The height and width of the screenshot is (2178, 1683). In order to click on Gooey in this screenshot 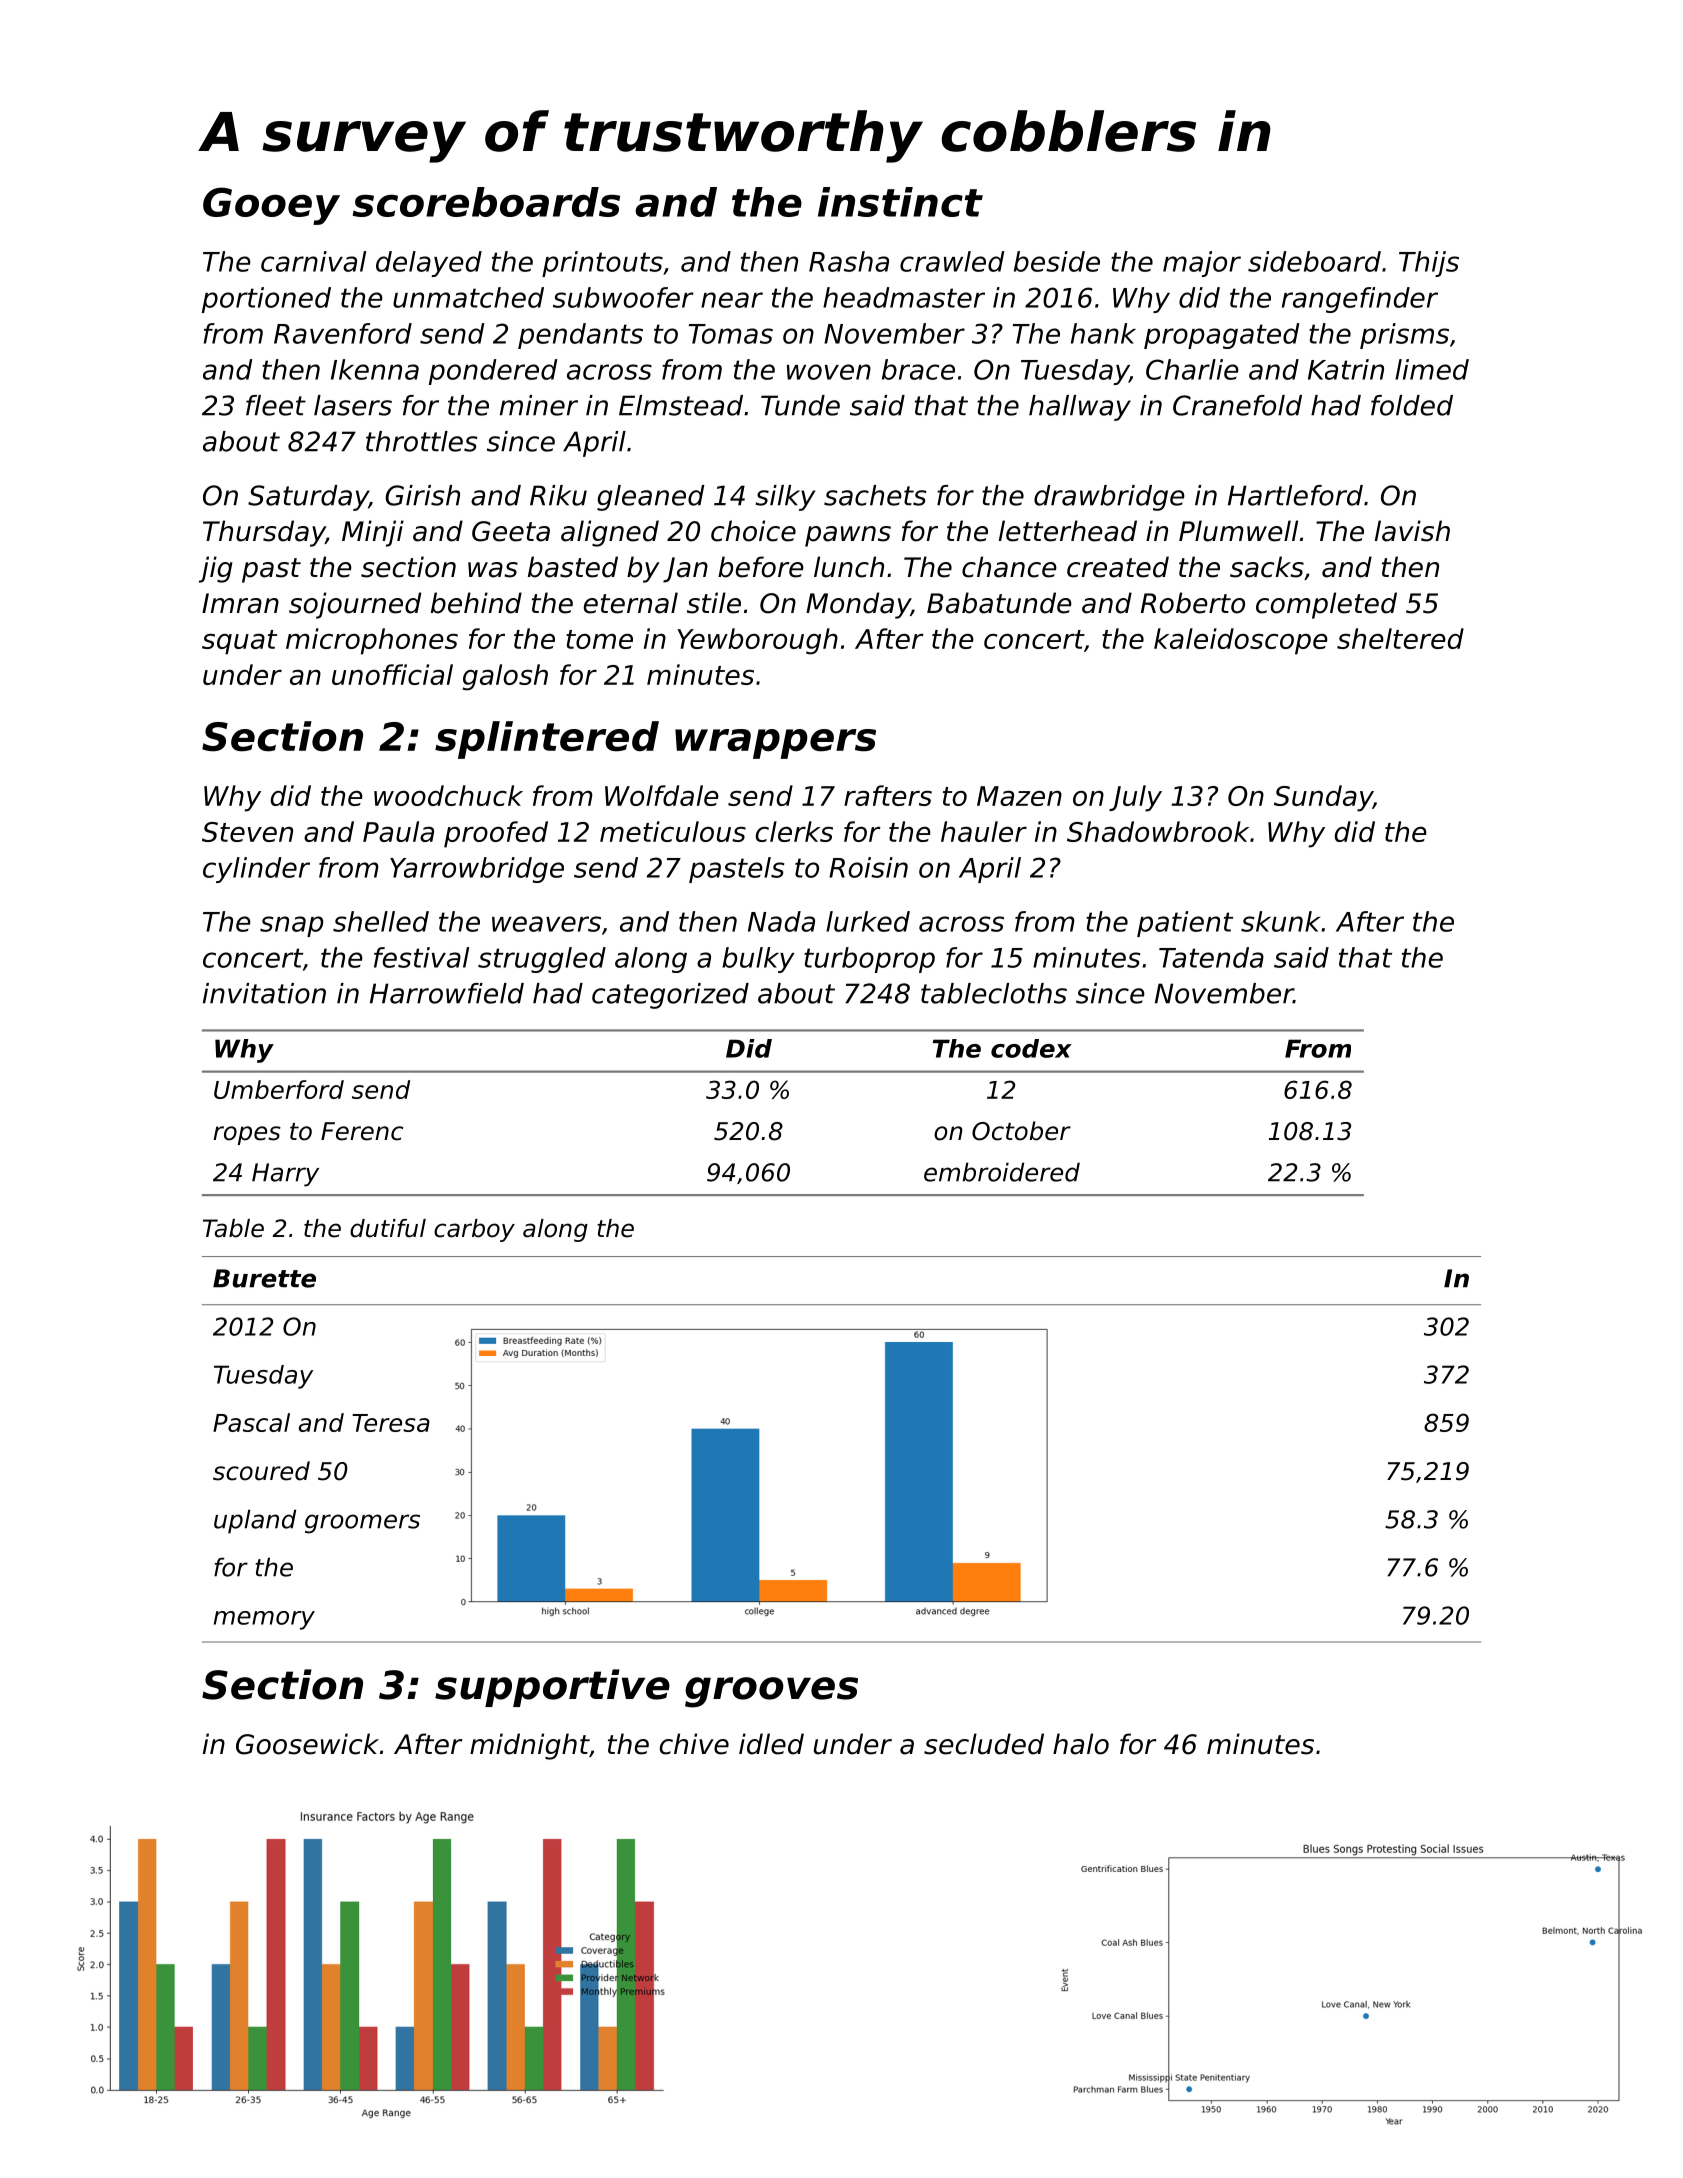, I will do `click(271, 206)`.
